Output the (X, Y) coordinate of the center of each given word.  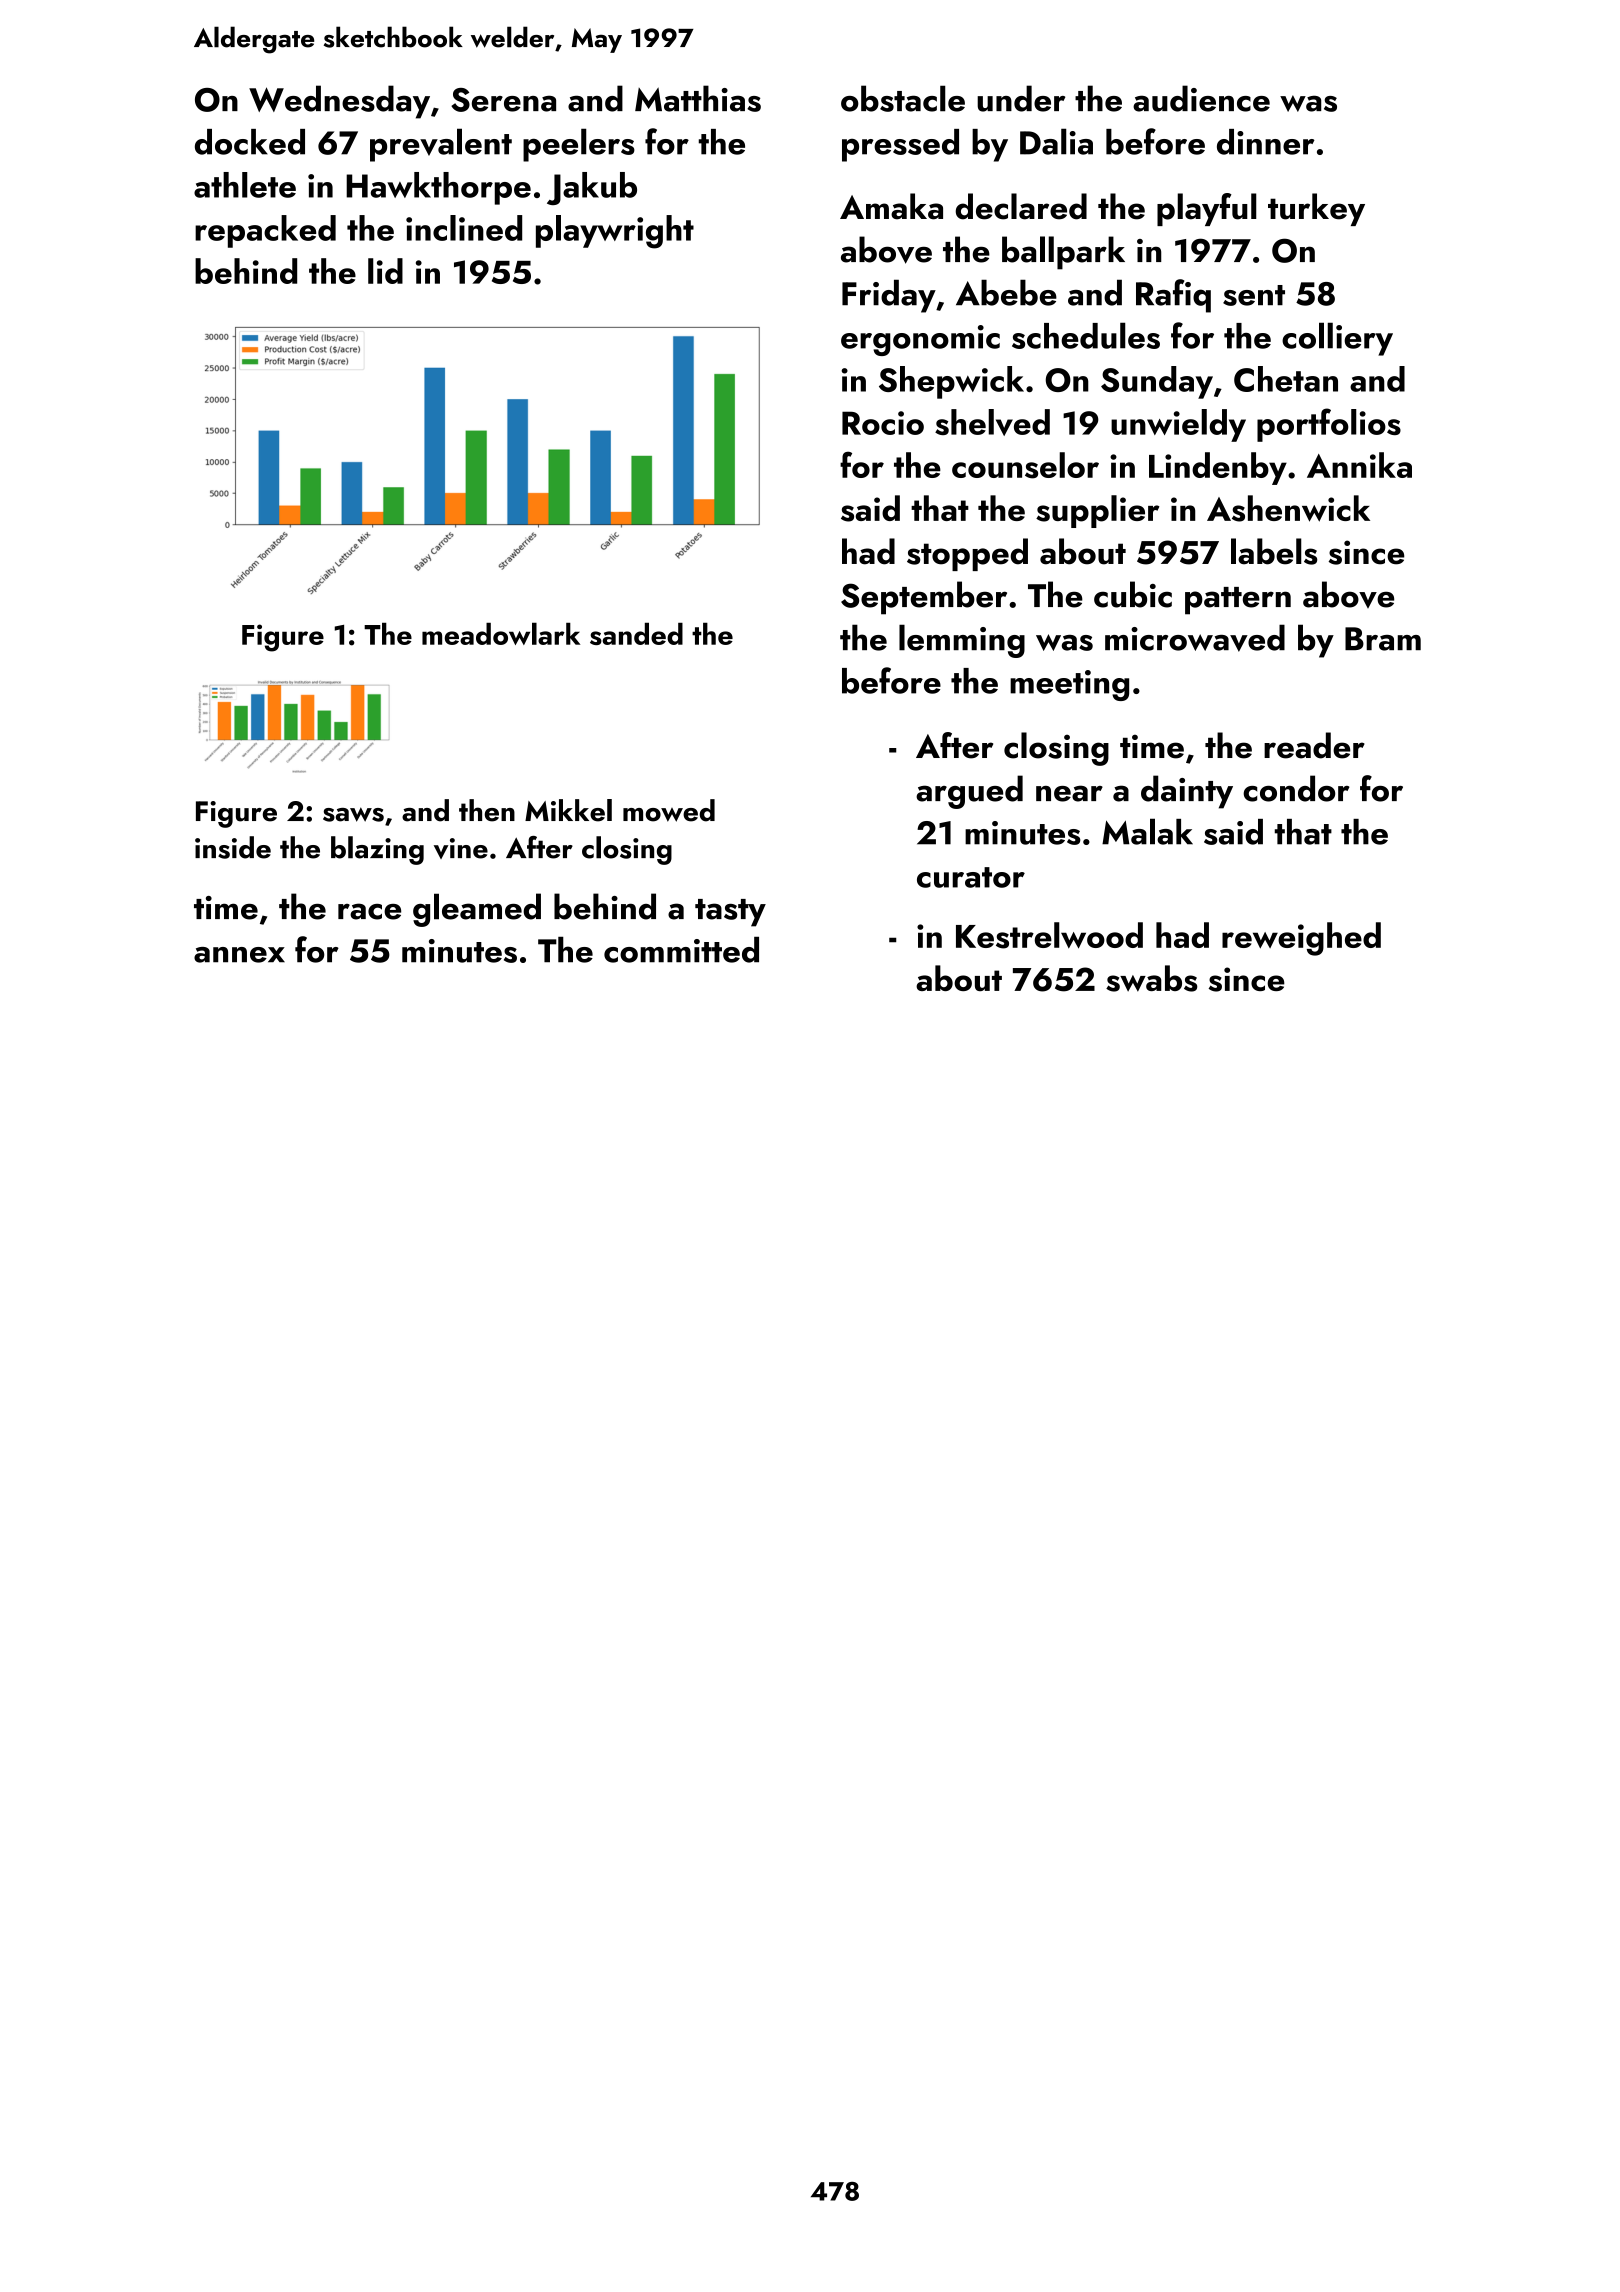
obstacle (903, 98)
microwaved (1195, 638)
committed (681, 950)
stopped (967, 554)
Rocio (883, 423)
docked (250, 142)
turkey (1316, 209)
